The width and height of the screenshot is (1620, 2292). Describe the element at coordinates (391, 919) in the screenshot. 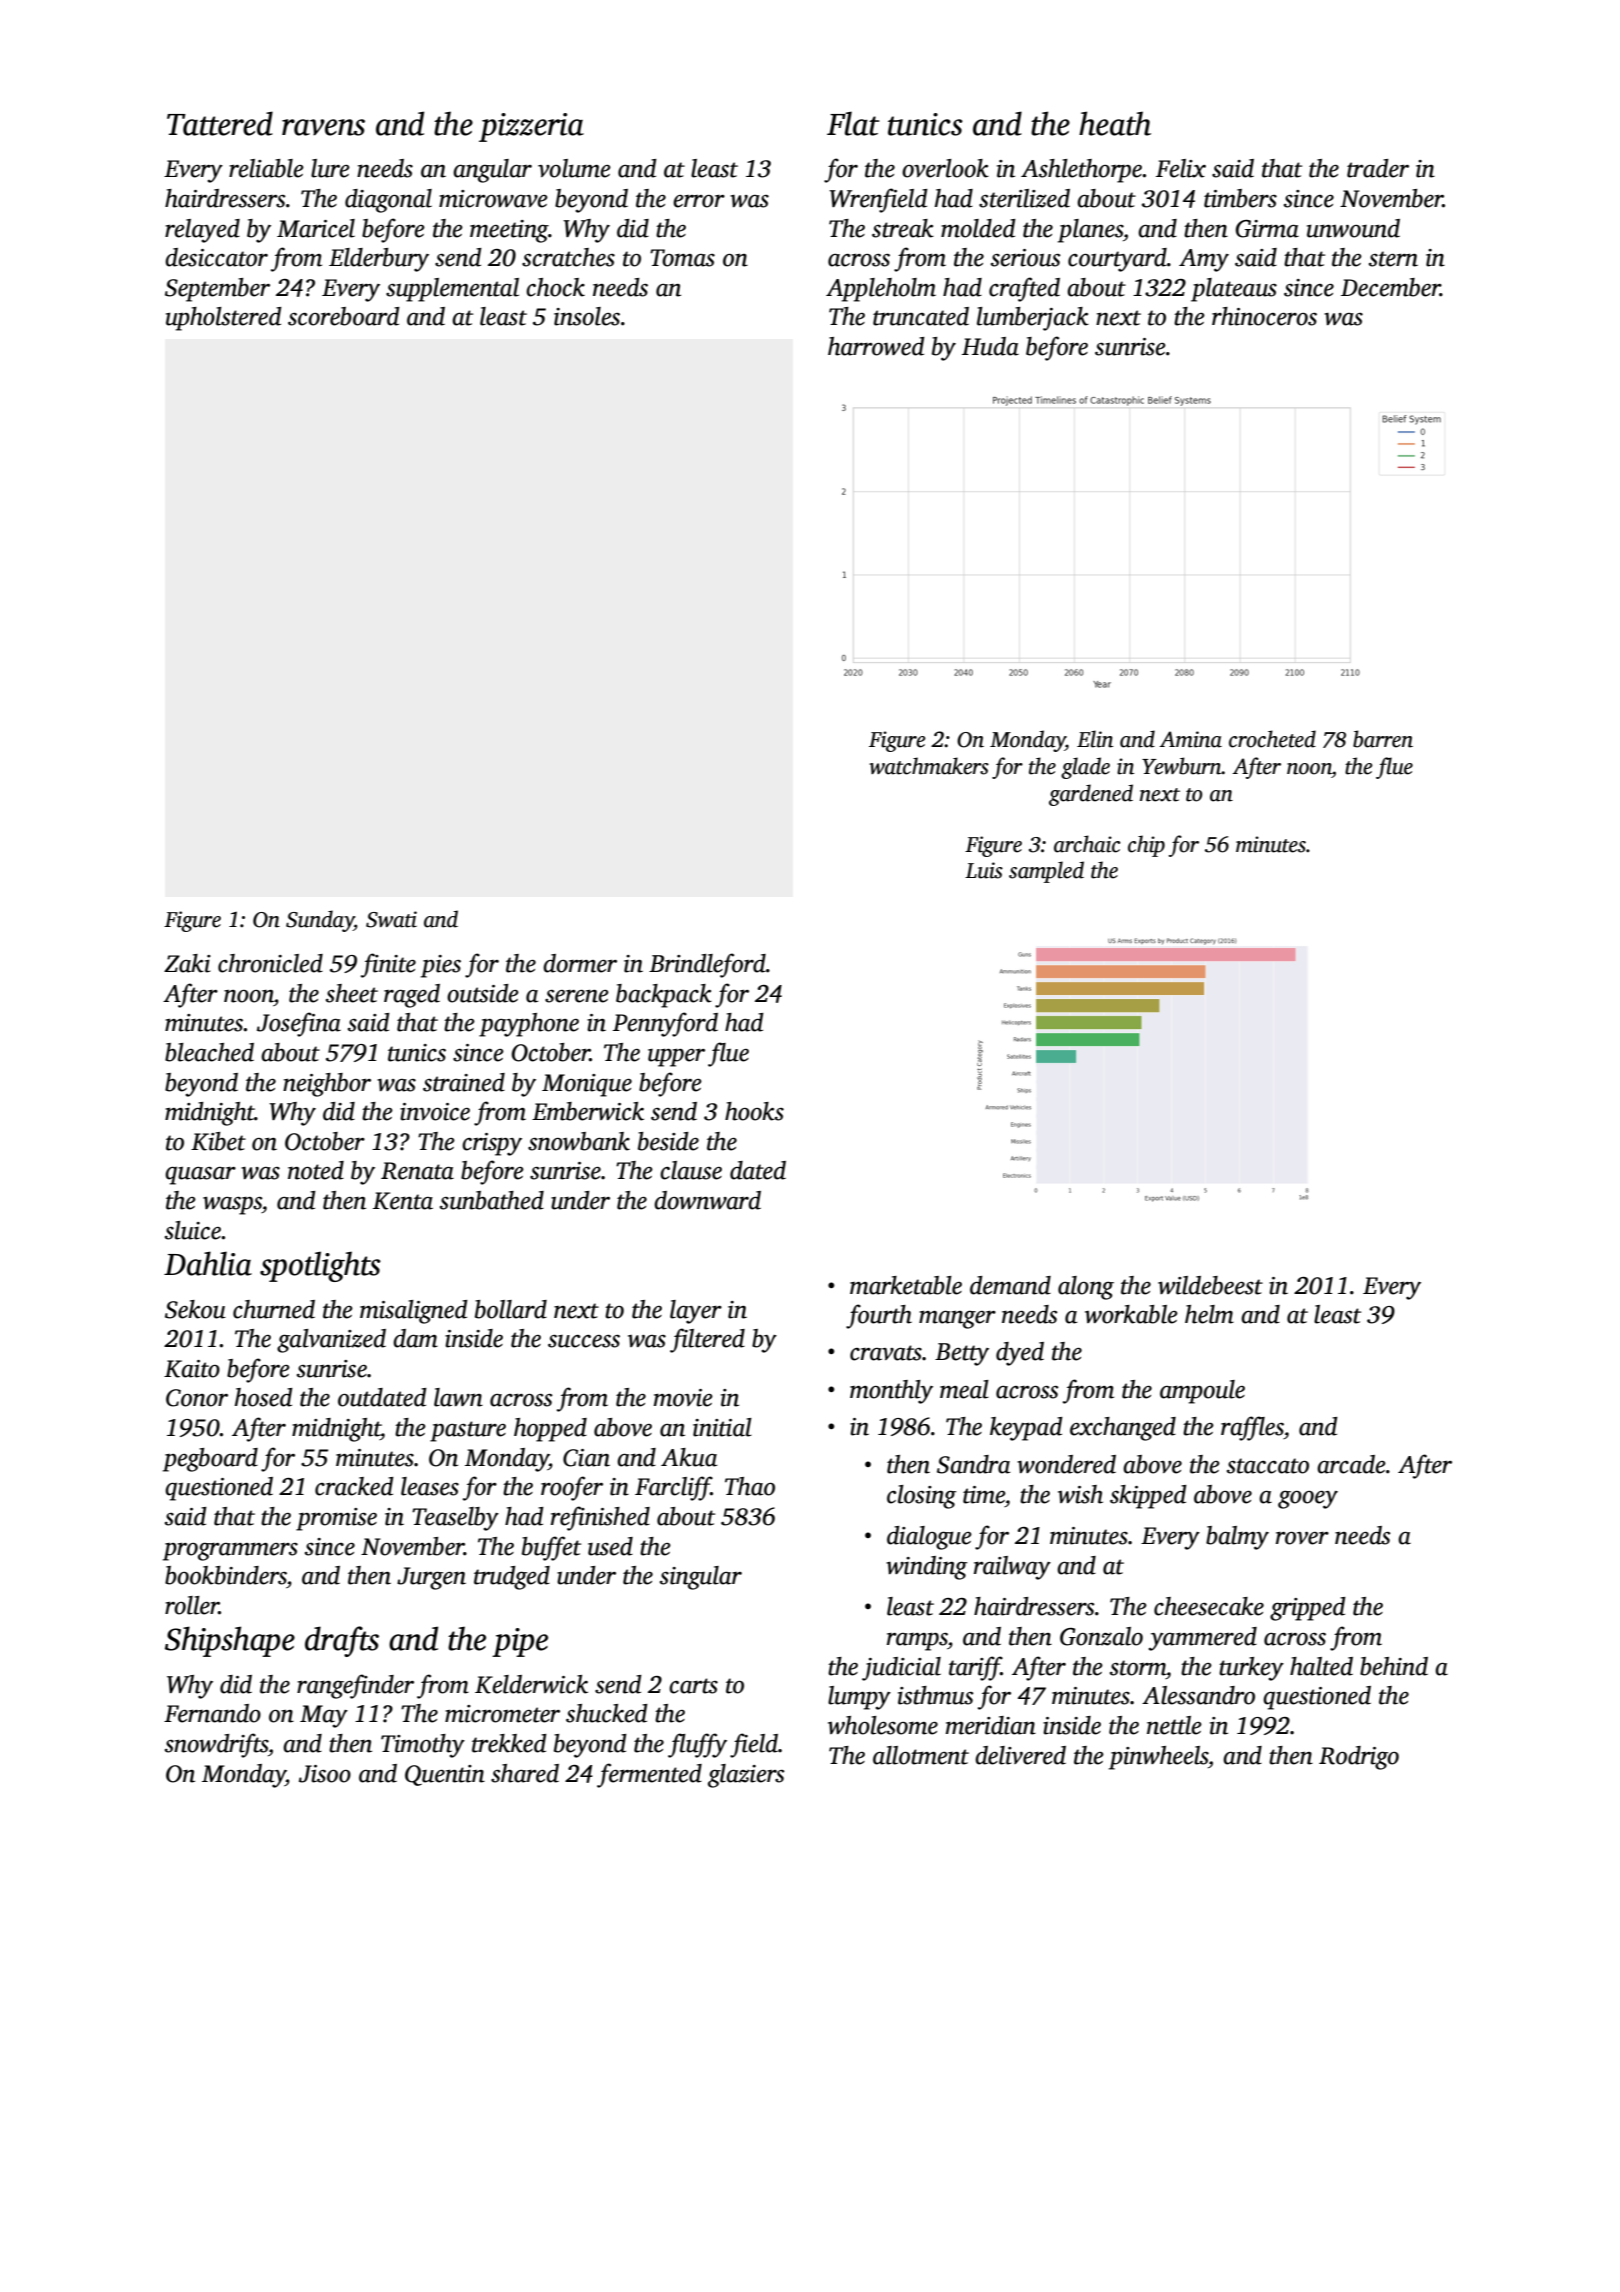

I see `Swati` at that location.
